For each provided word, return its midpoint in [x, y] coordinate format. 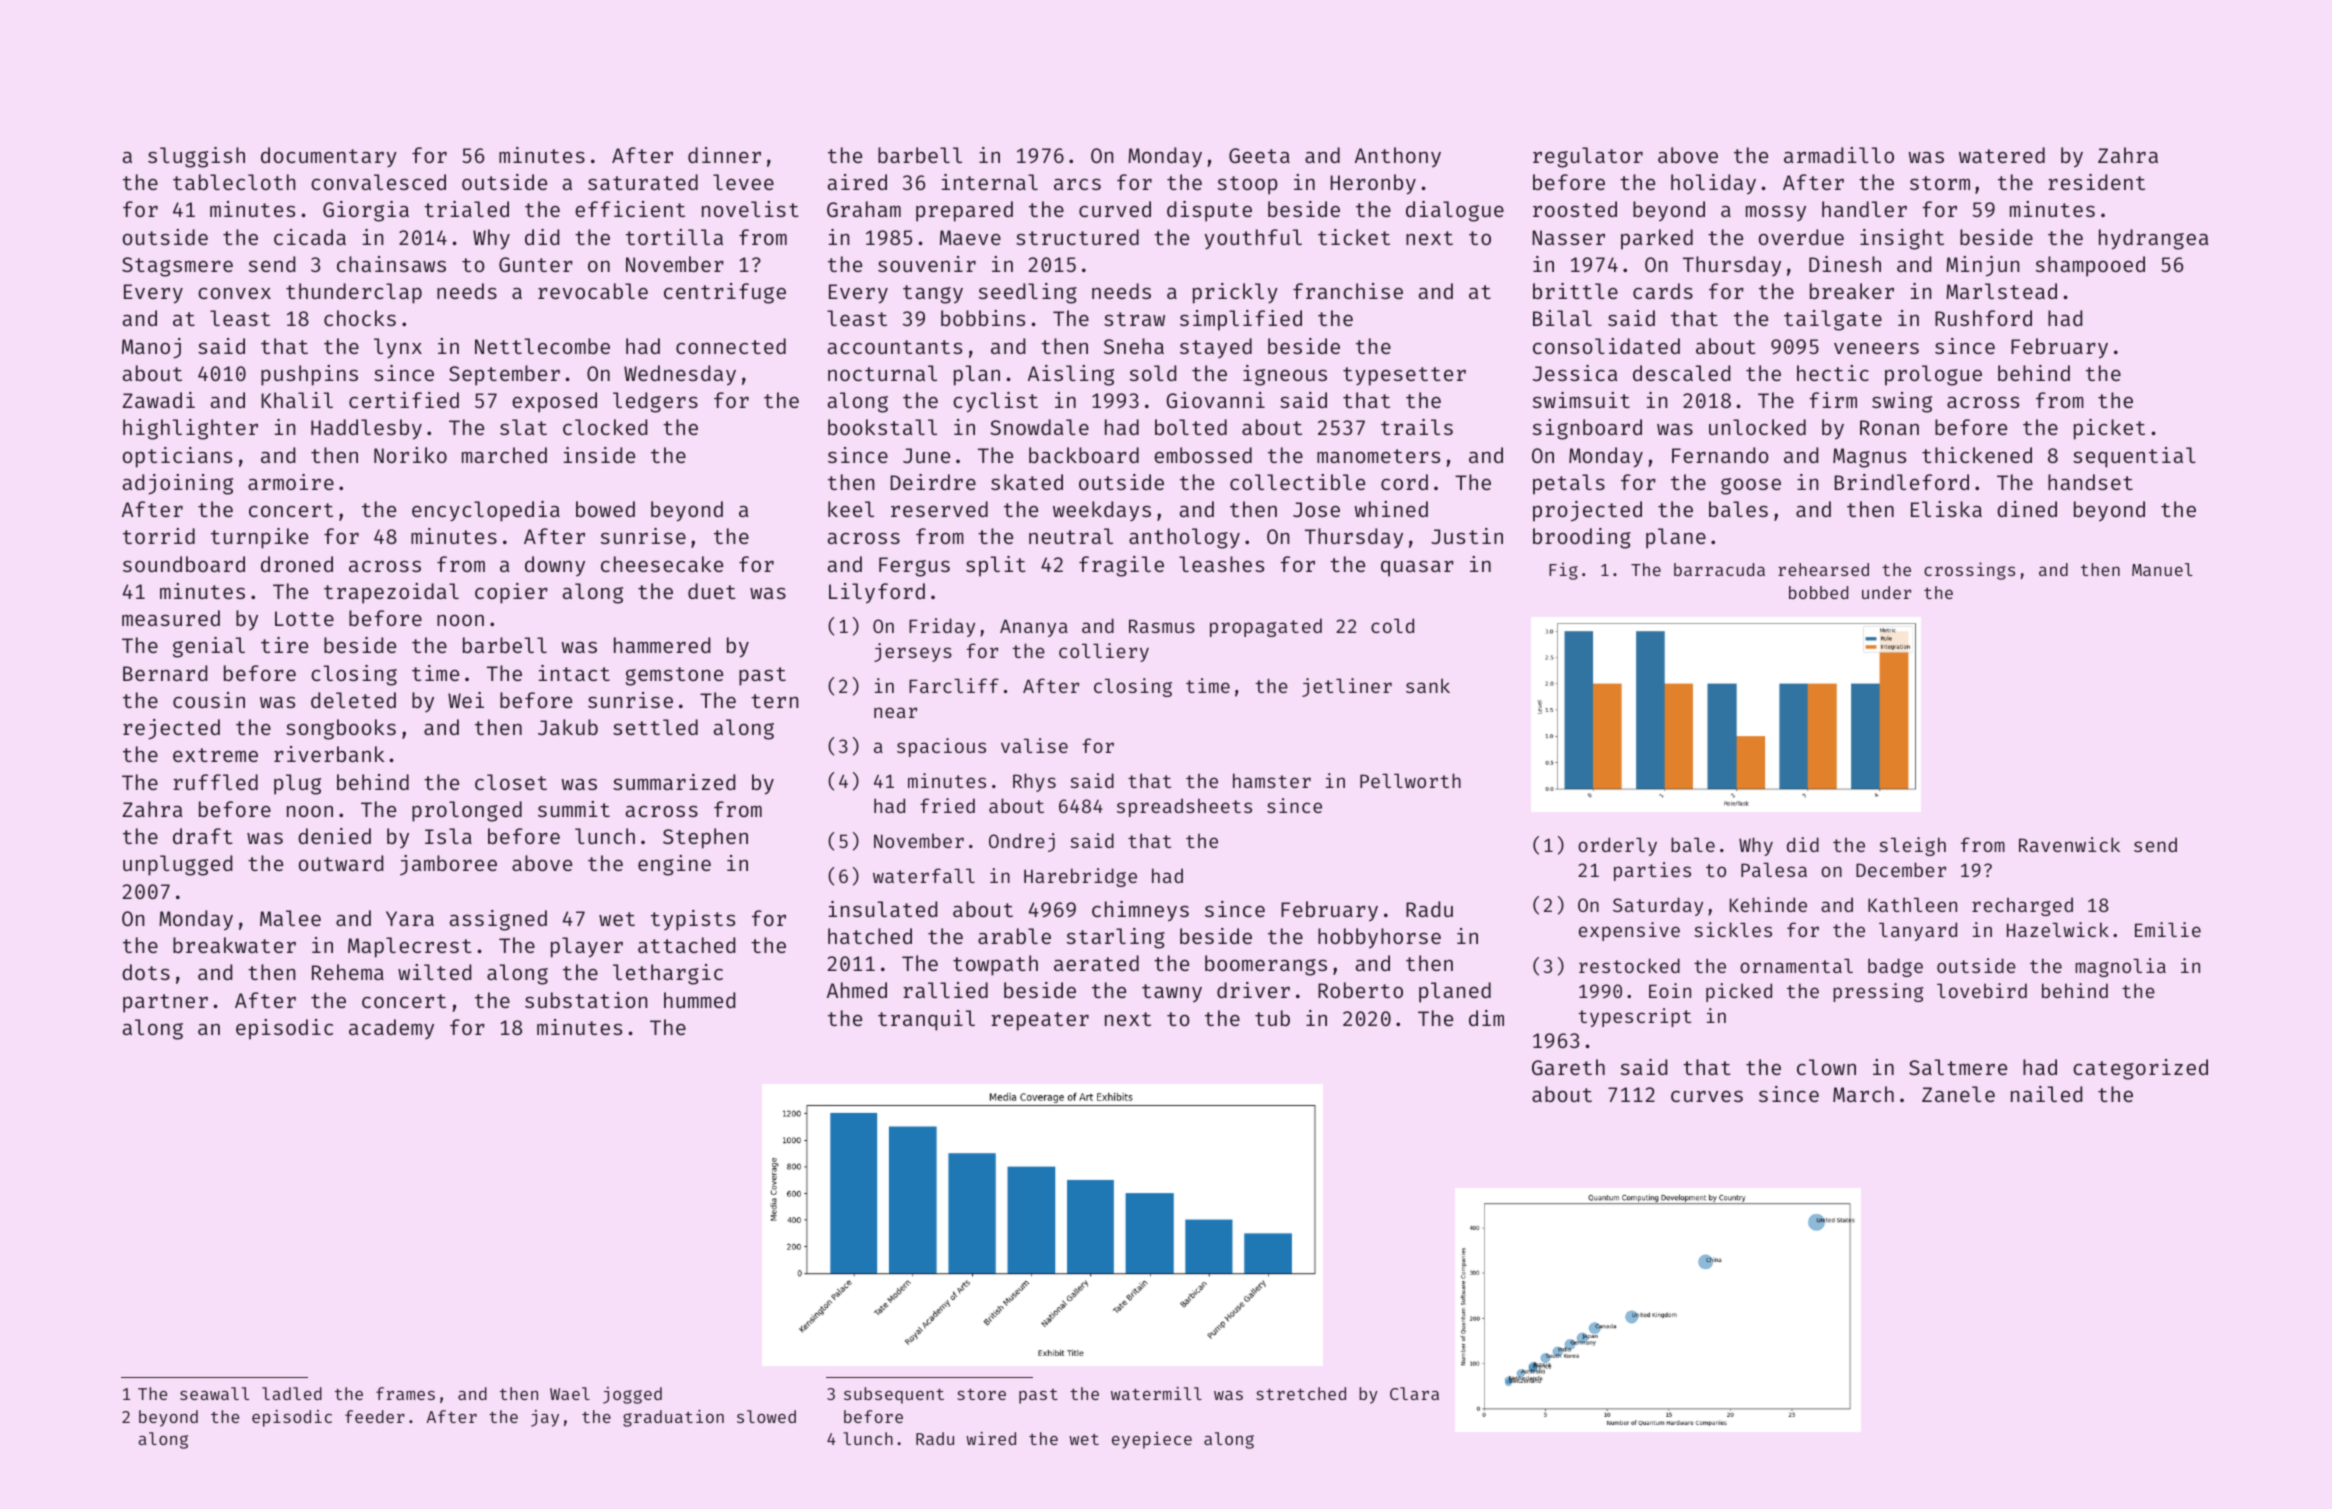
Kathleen [1912, 904]
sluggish [196, 157]
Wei [466, 700]
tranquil [926, 1020]
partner [165, 1003]
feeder [375, 1416]
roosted [1575, 209]
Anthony [1398, 157]
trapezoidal [391, 593]
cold [1392, 625]
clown [1826, 1067]
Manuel [2162, 569]
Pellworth [1410, 780]
